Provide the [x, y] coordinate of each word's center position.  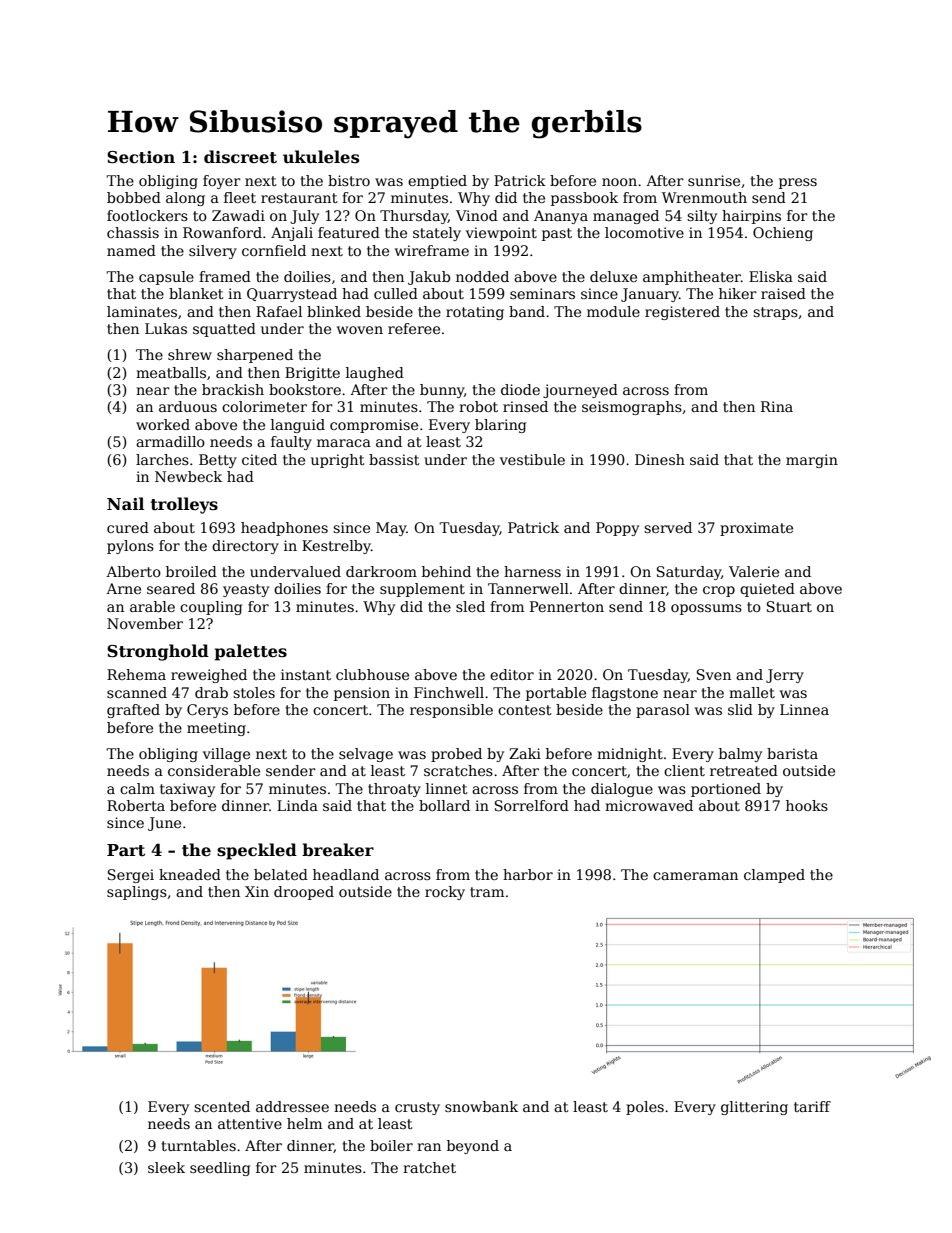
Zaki [525, 753]
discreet [240, 157]
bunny [442, 391]
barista [792, 753]
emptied [437, 182]
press [798, 183]
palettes [250, 652]
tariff [812, 1106]
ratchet [429, 1167]
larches [162, 459]
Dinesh [660, 459]
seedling [220, 1169]
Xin [257, 891]
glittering [754, 1108]
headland [346, 874]
